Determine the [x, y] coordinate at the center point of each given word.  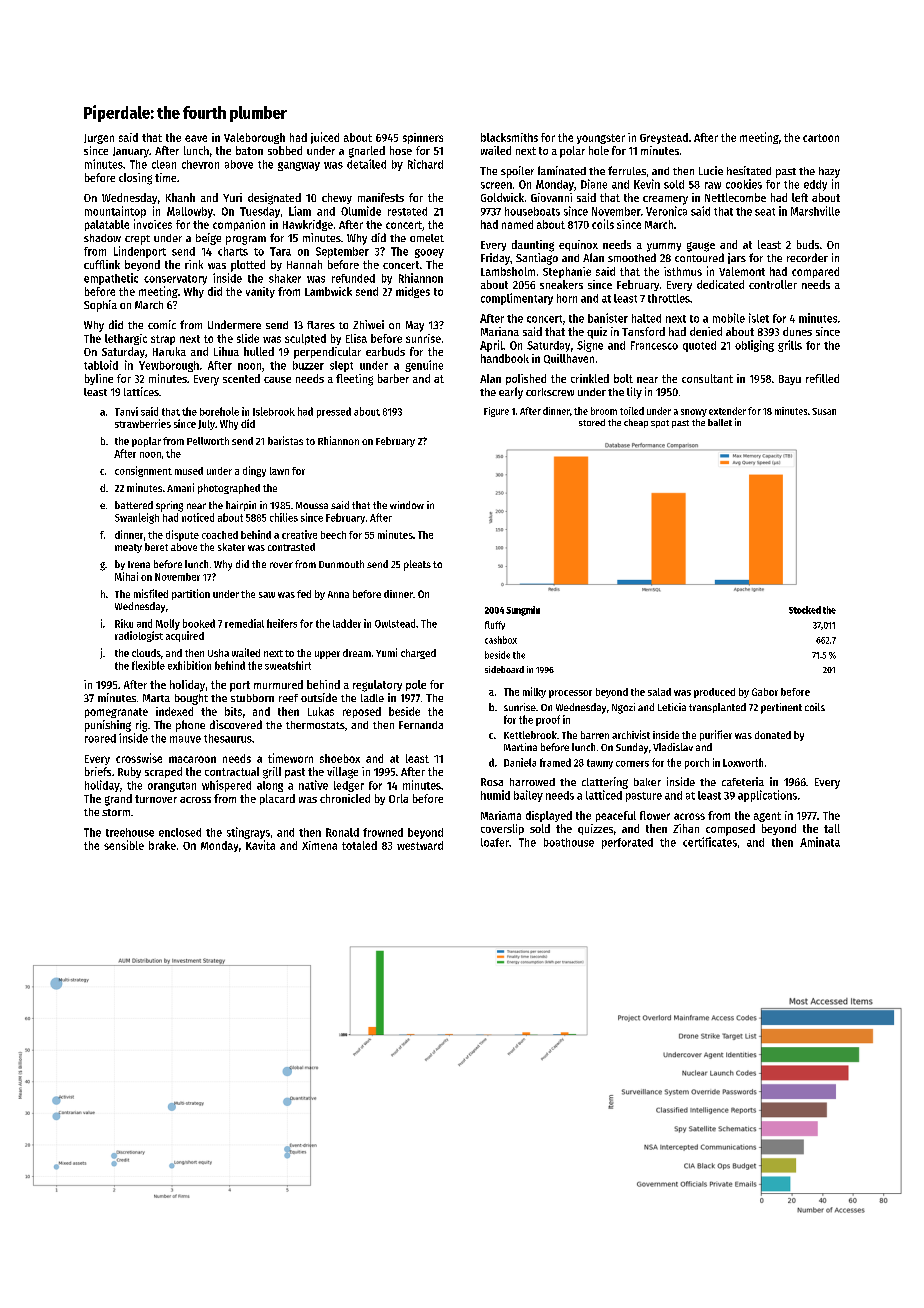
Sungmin [523, 611]
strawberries [143, 423]
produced [714, 693]
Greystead [664, 138]
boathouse [569, 842]
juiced [325, 138]
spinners [423, 138]
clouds [146, 653]
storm [116, 812]
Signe [590, 346]
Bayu [790, 380]
